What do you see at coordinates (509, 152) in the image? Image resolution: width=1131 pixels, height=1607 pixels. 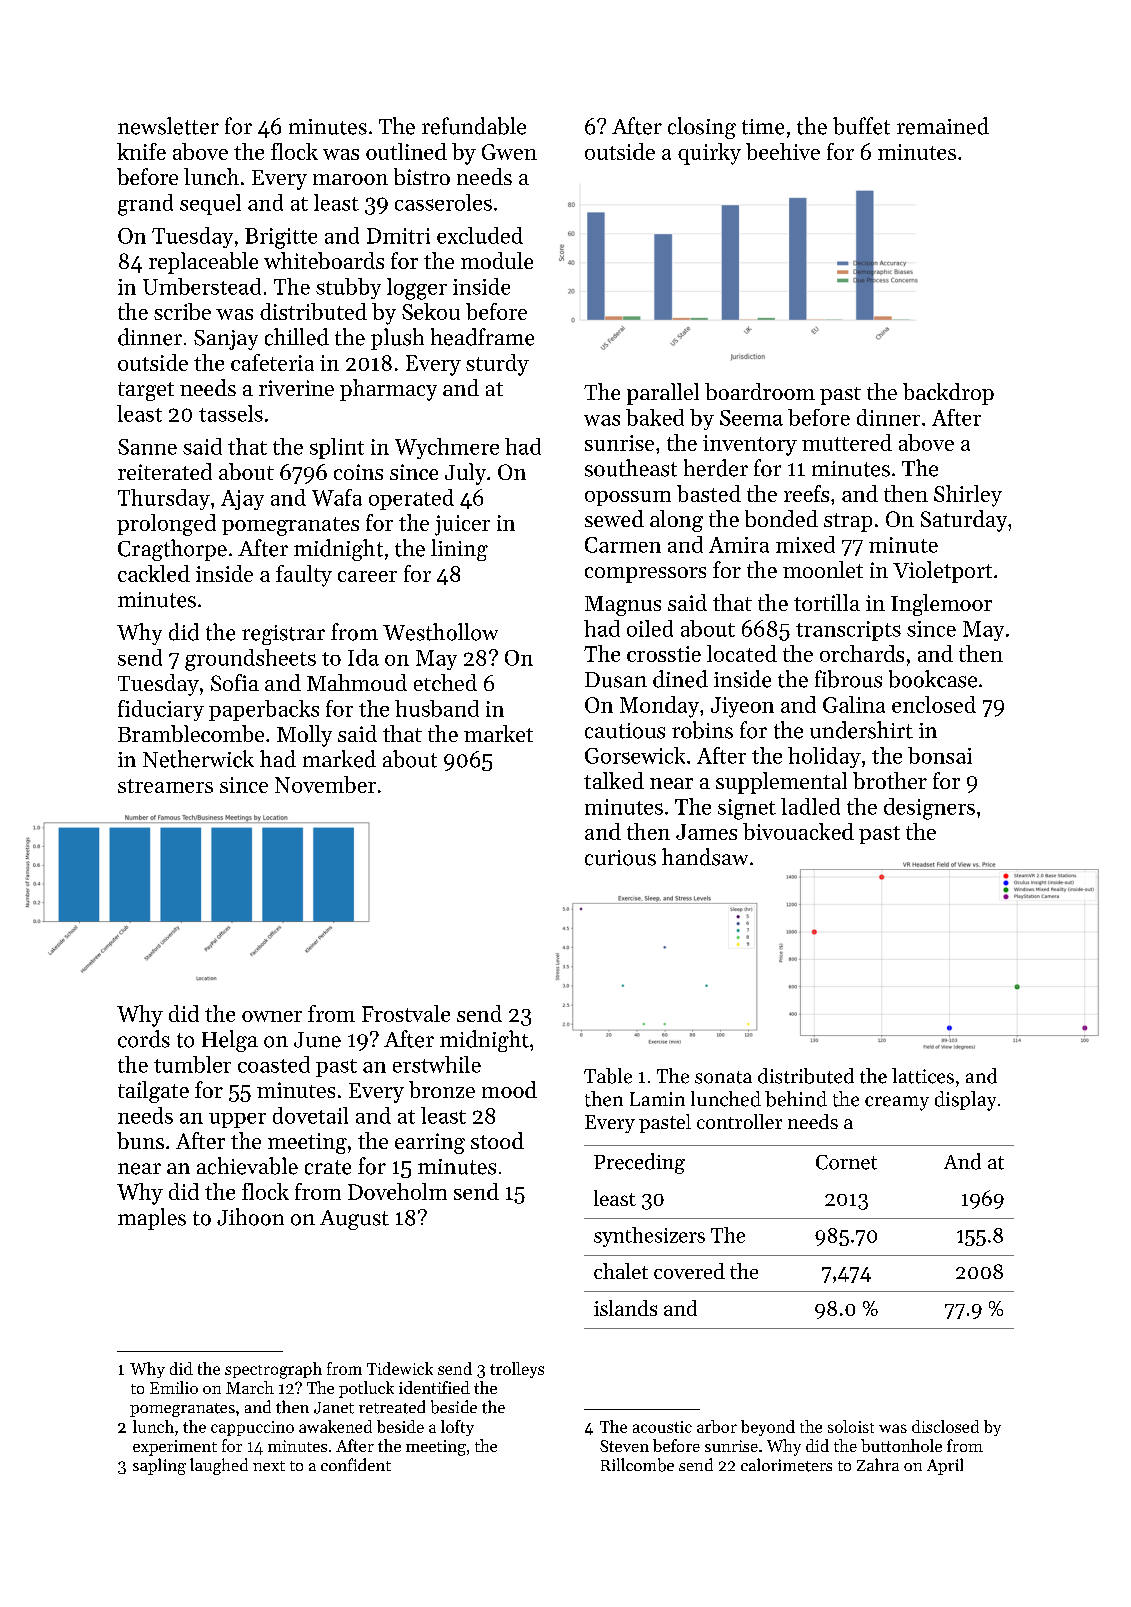 I see `Gwen` at bounding box center [509, 152].
